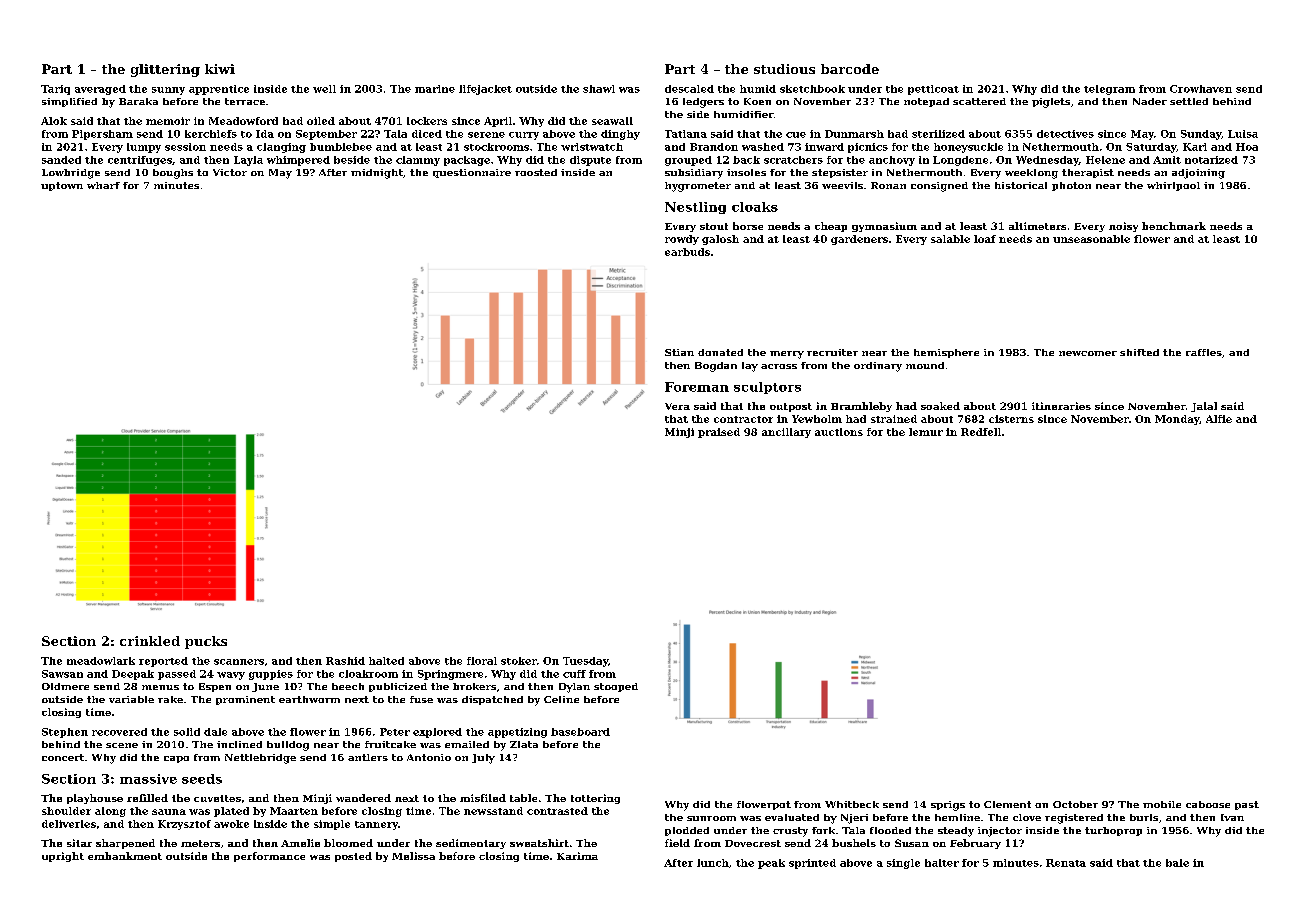 This page has height=924, width=1308. I want to click on cue, so click(796, 135).
